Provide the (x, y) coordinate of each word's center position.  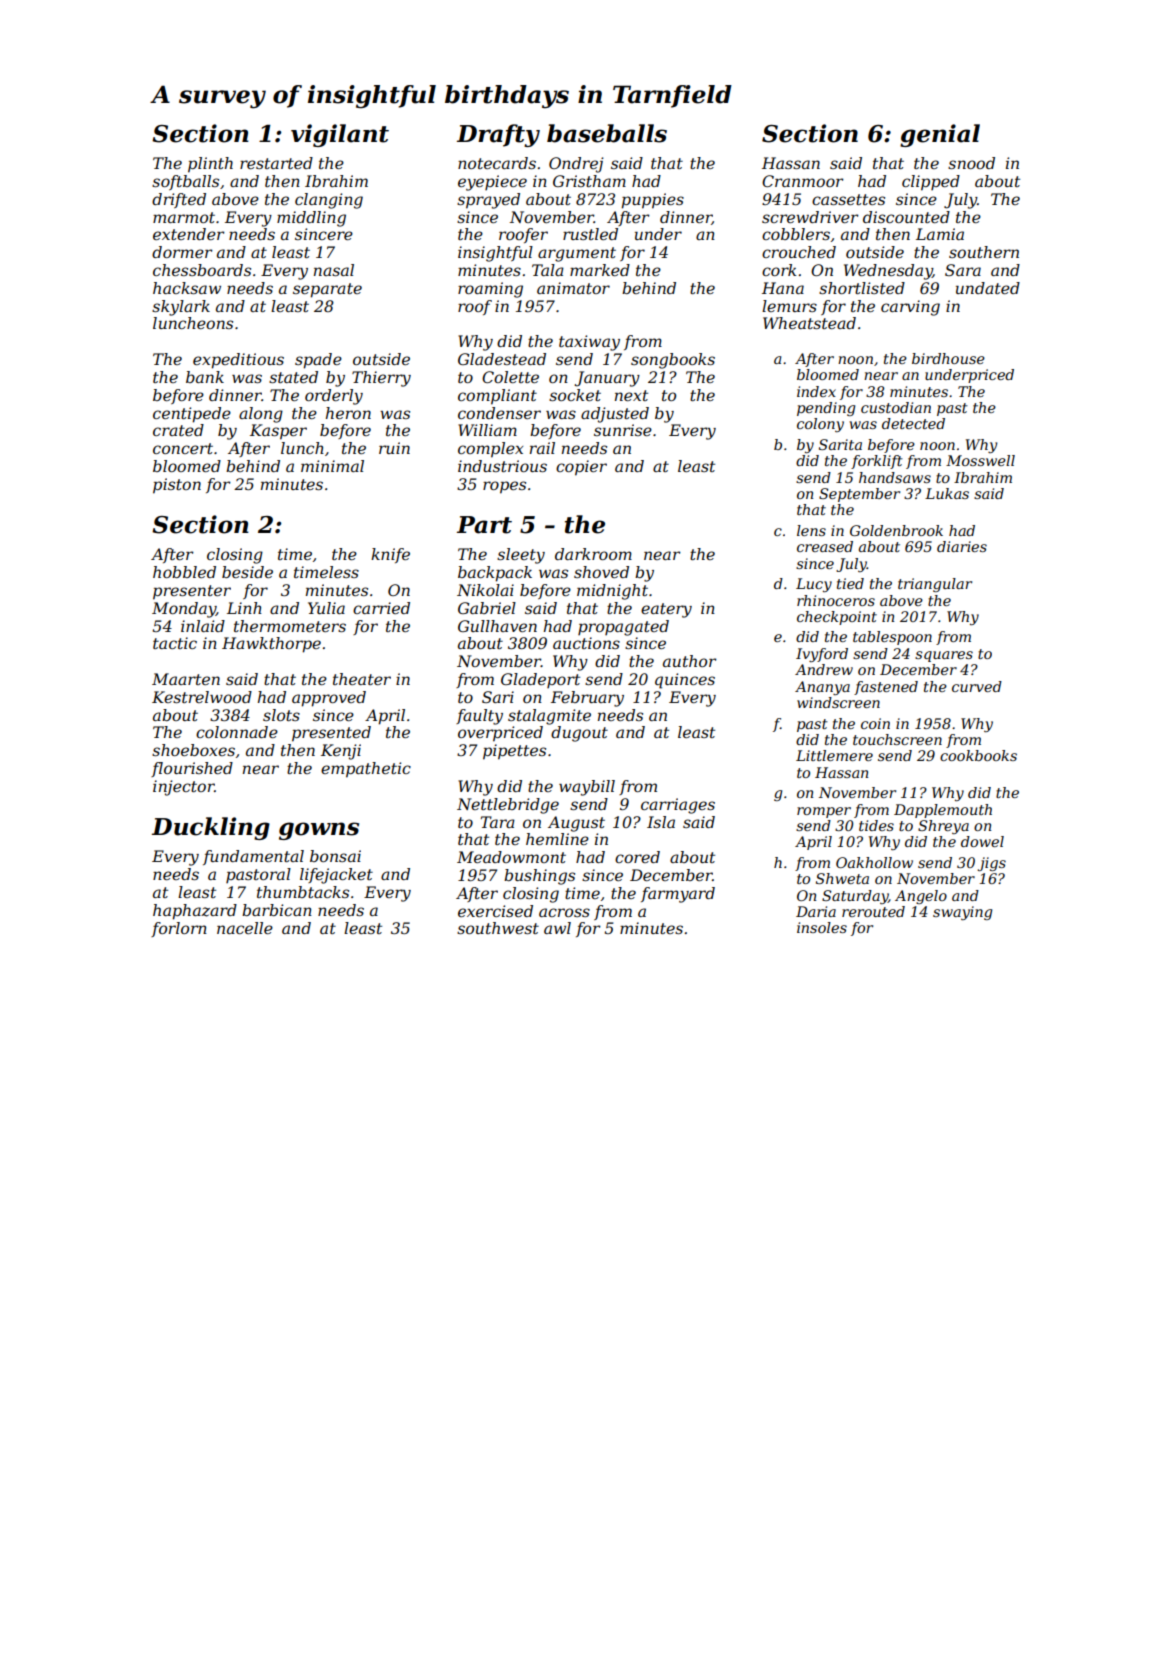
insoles (822, 927)
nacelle (245, 928)
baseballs (607, 133)
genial (940, 135)
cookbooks (978, 755)
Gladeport (540, 680)
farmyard (678, 895)
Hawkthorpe (271, 645)
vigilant (340, 135)
